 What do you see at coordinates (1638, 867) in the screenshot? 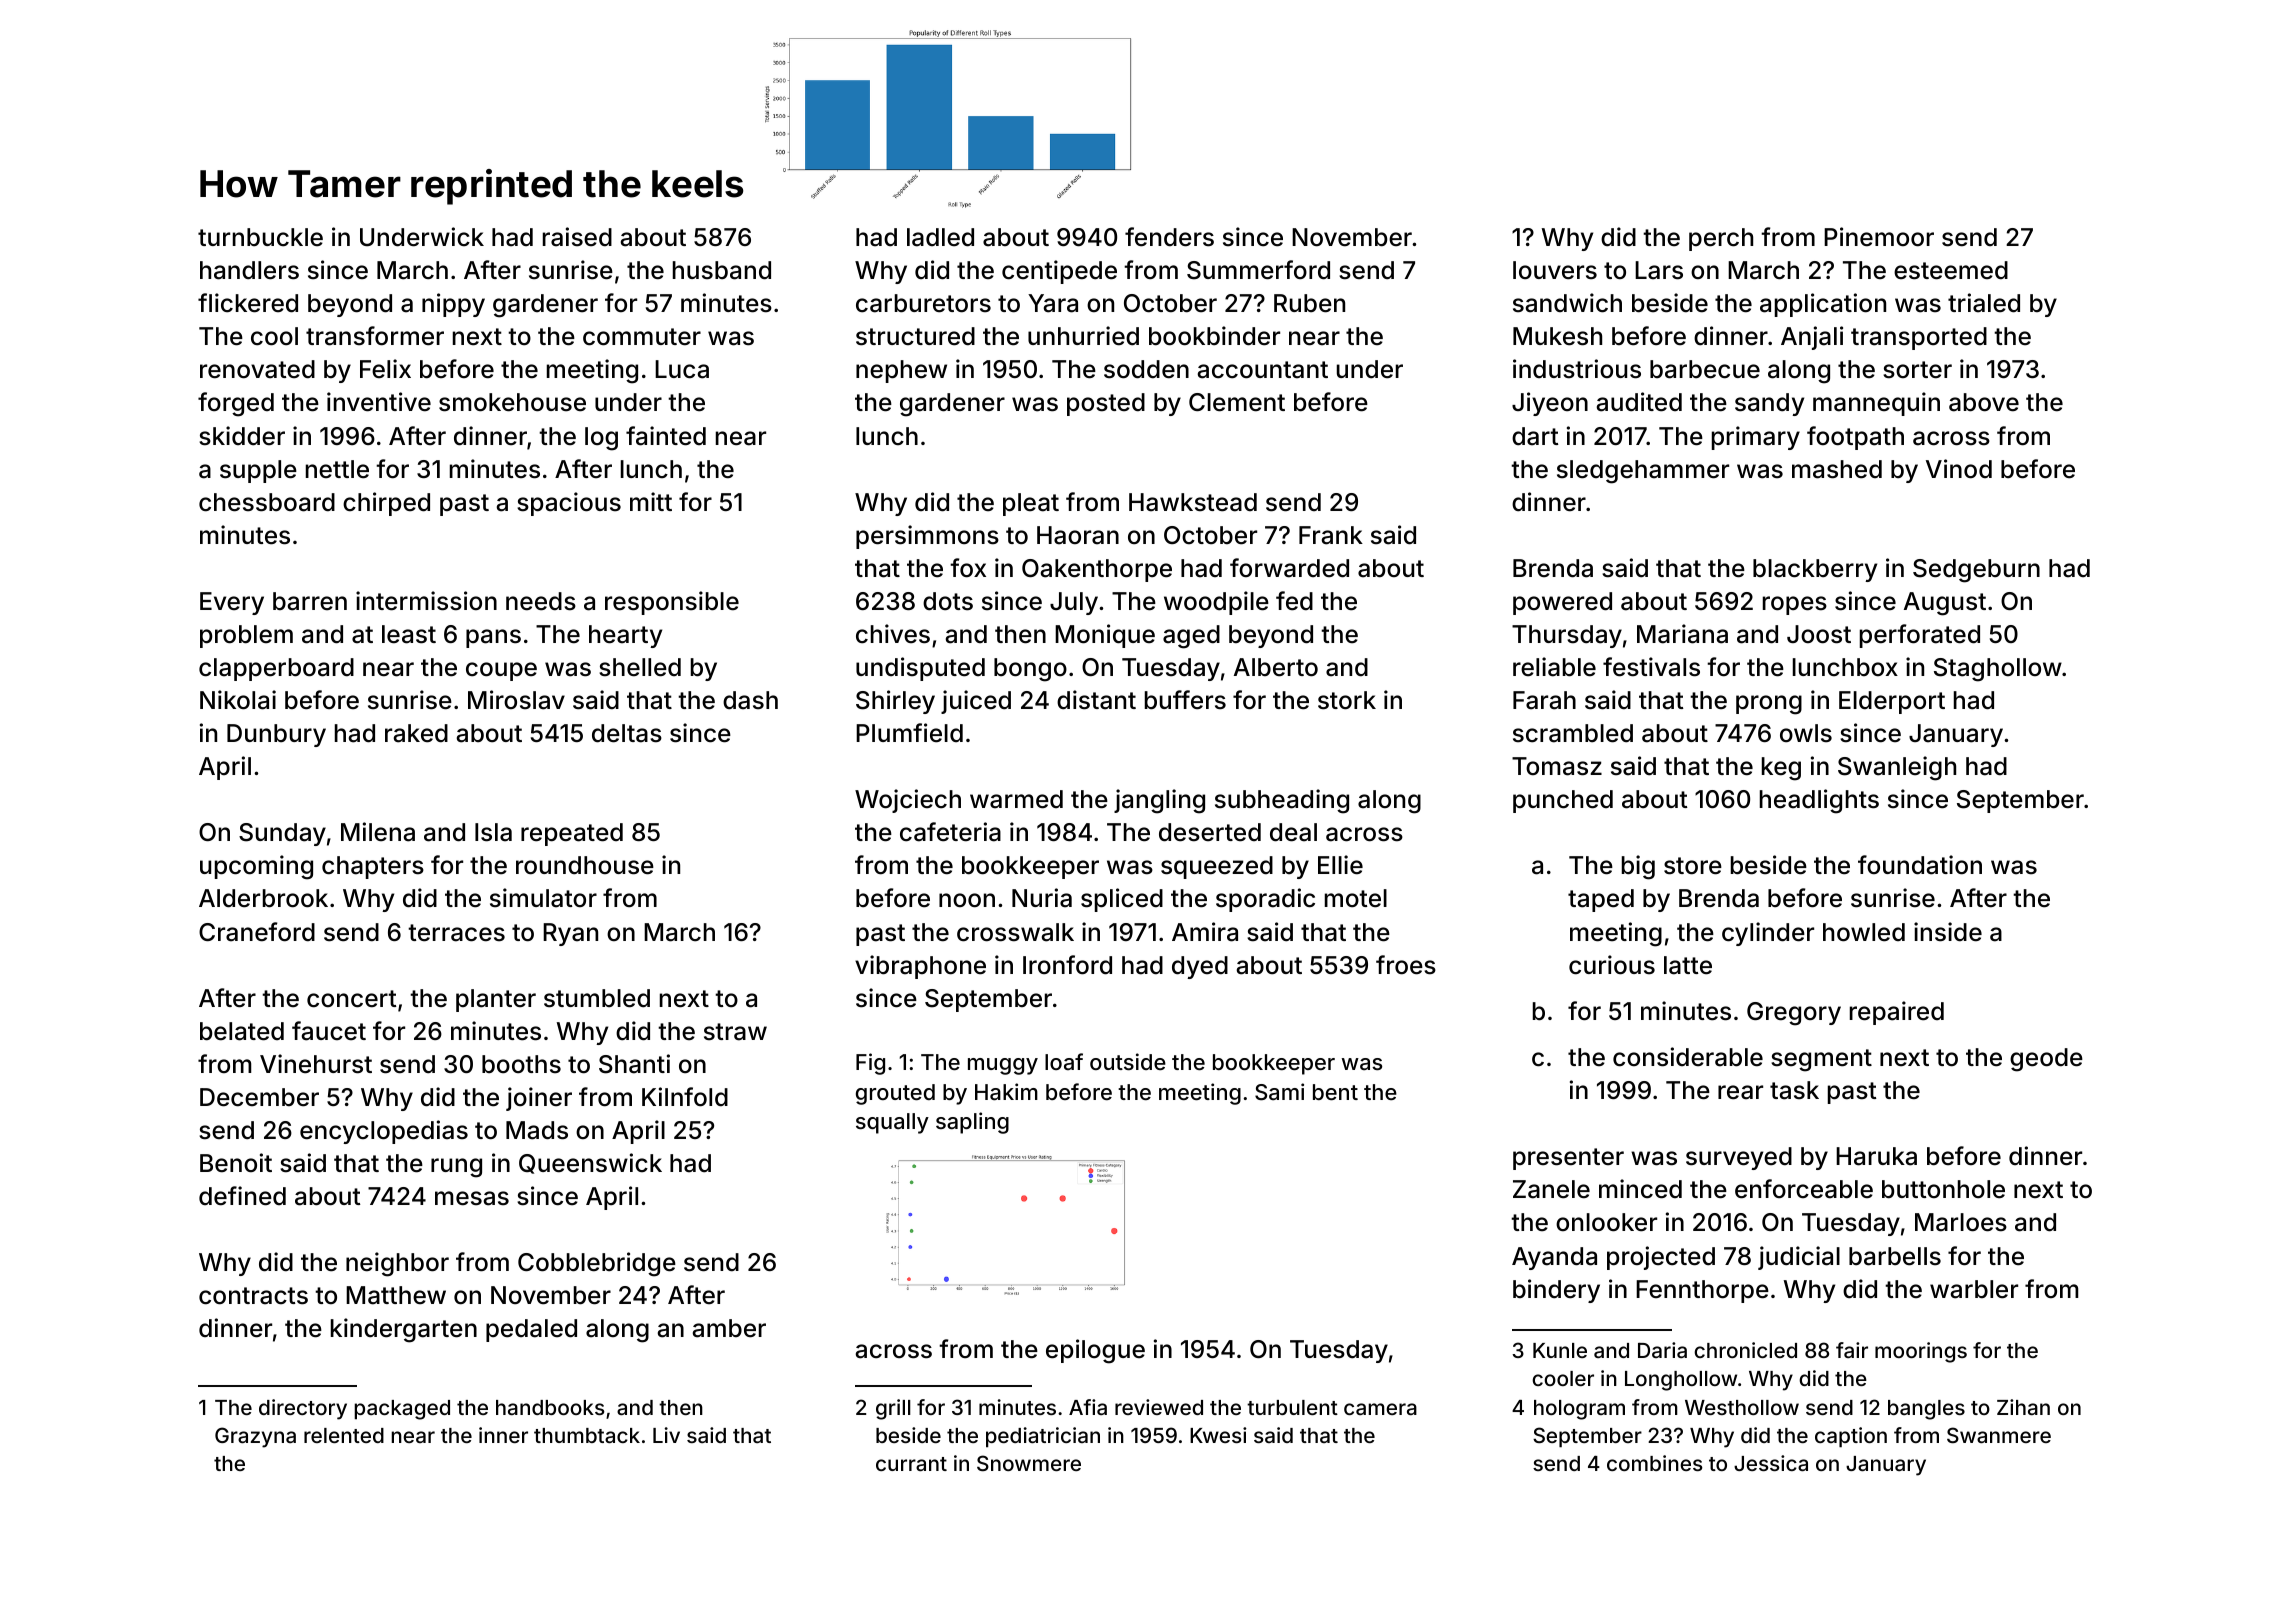
I see `big` at bounding box center [1638, 867].
